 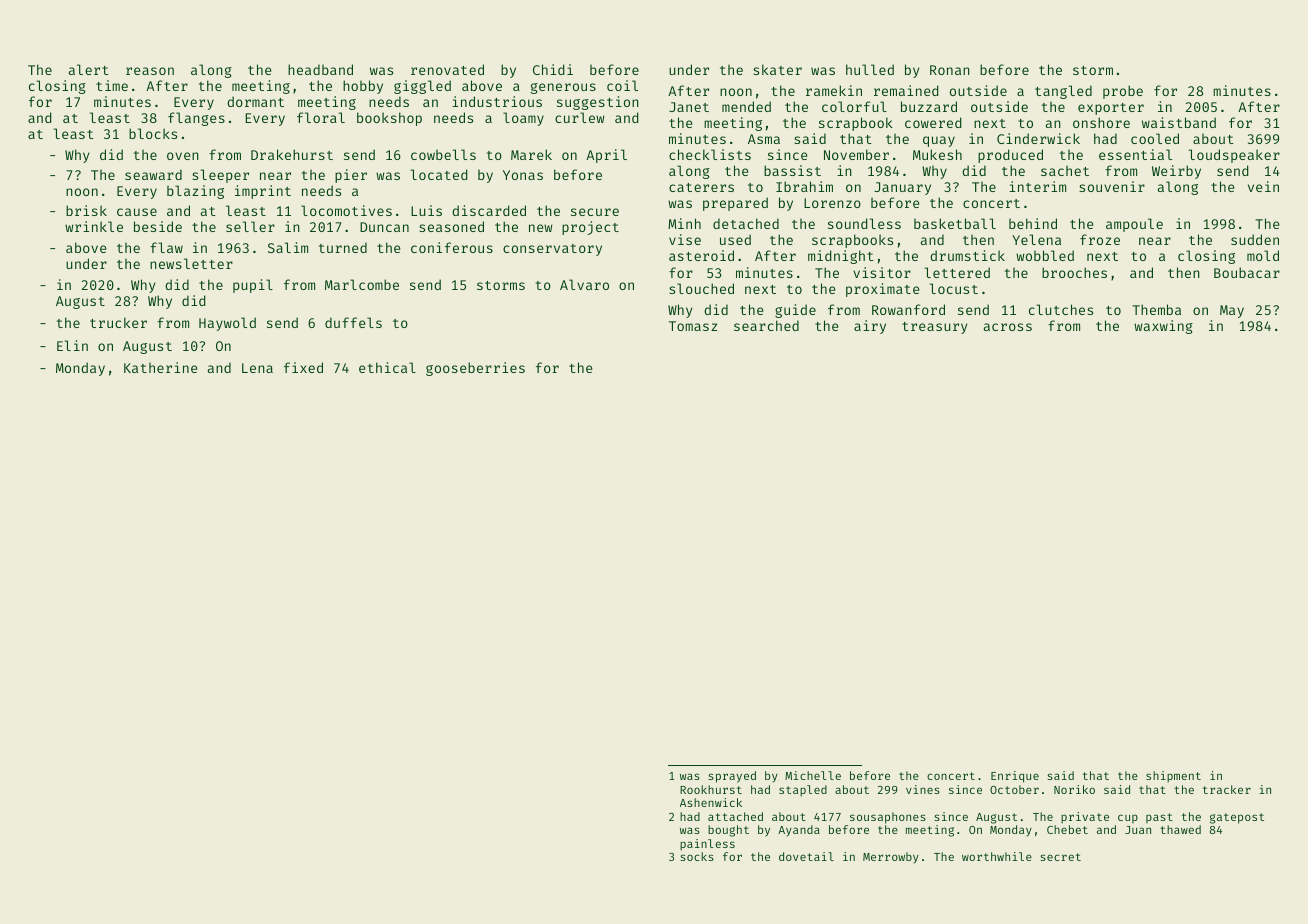 I want to click on skater, so click(x=777, y=69).
